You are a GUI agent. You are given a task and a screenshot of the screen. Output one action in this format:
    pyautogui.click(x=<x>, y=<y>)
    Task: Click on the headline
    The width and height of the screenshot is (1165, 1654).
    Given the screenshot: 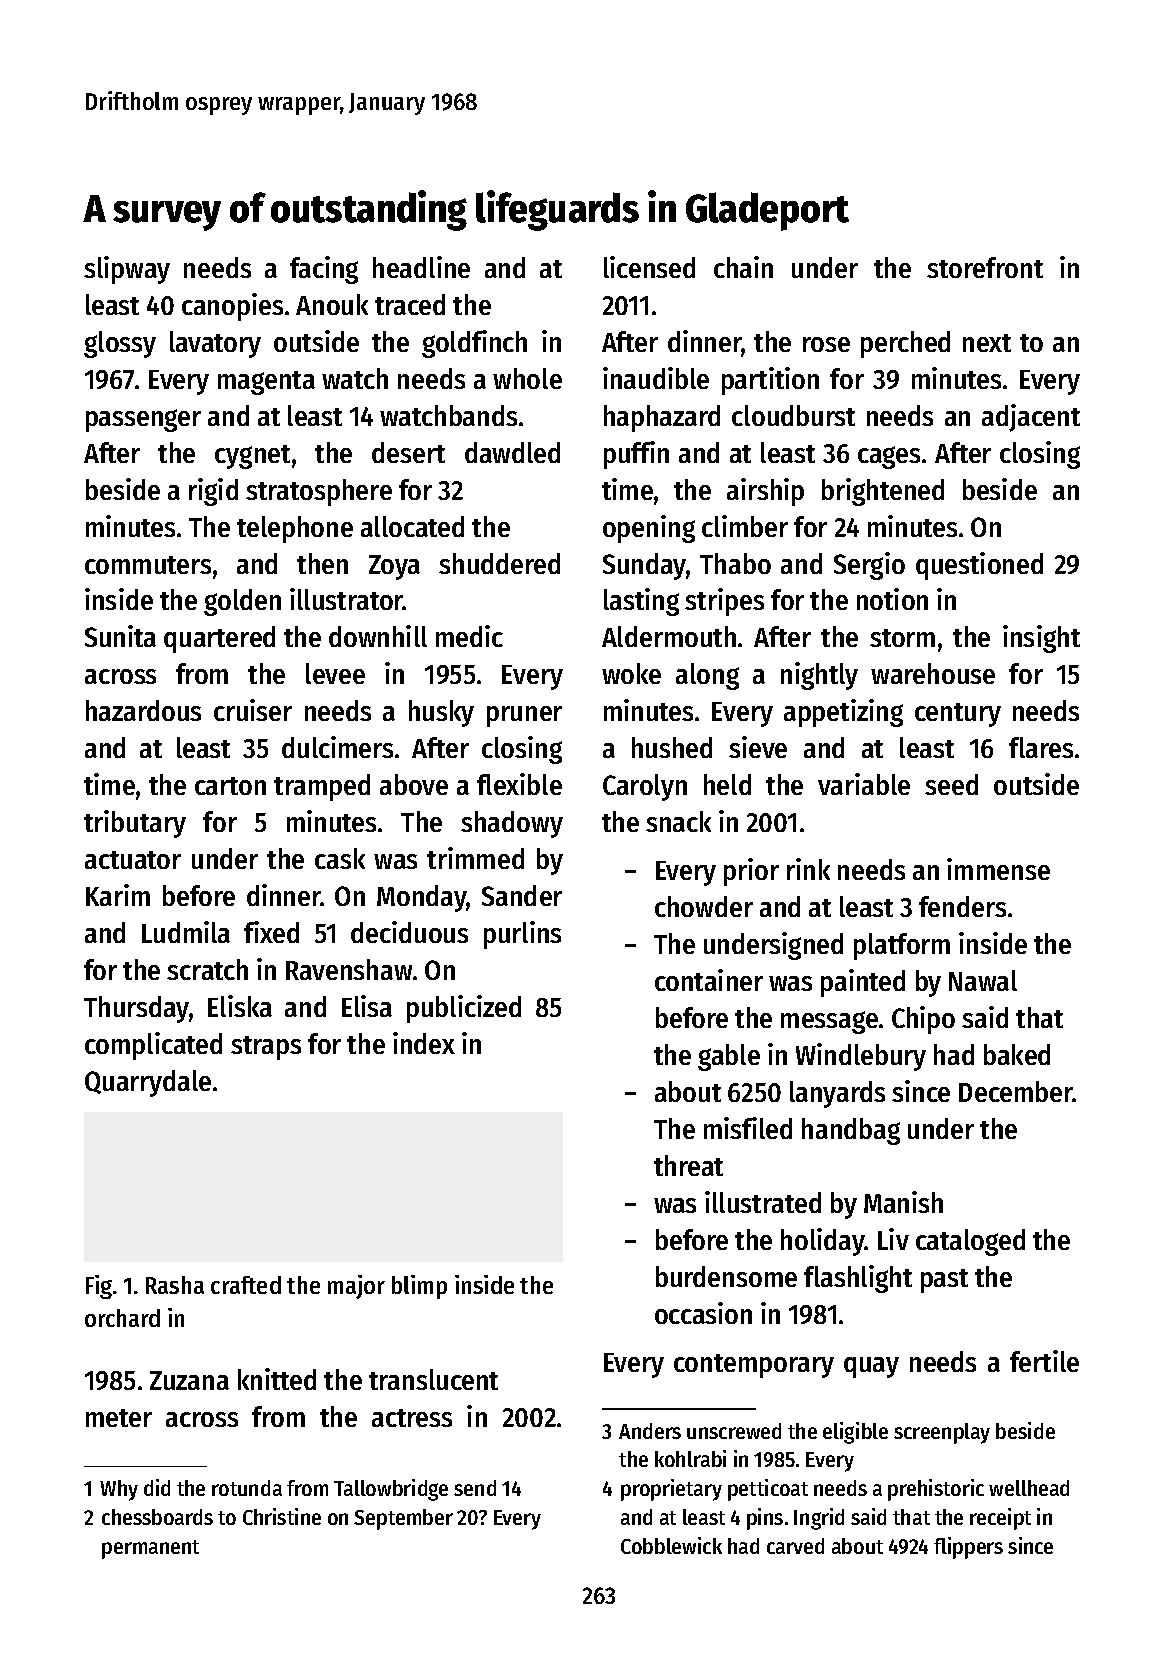 What is the action you would take?
    pyautogui.click(x=421, y=267)
